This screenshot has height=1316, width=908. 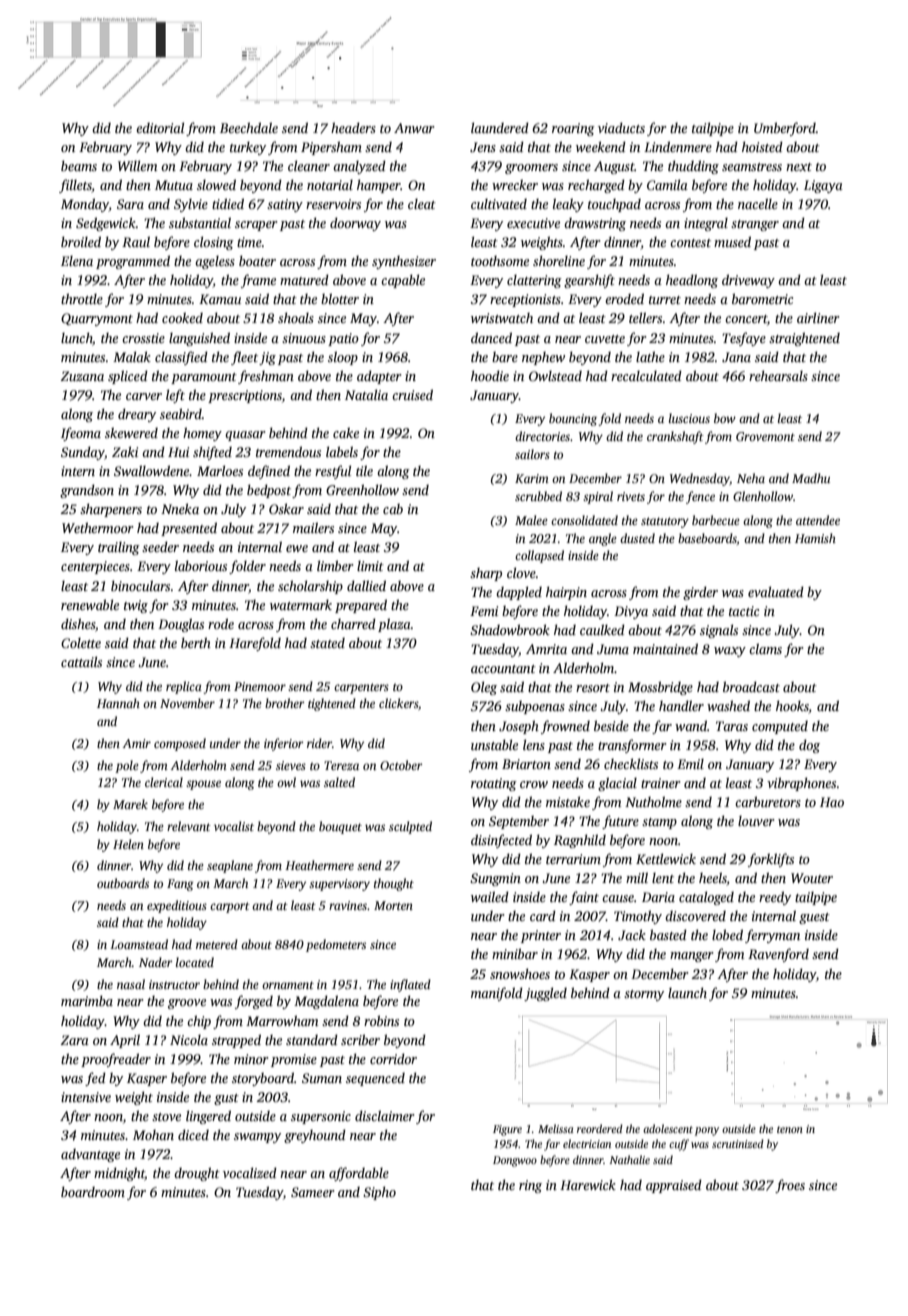 I want to click on quasar, so click(x=245, y=436).
